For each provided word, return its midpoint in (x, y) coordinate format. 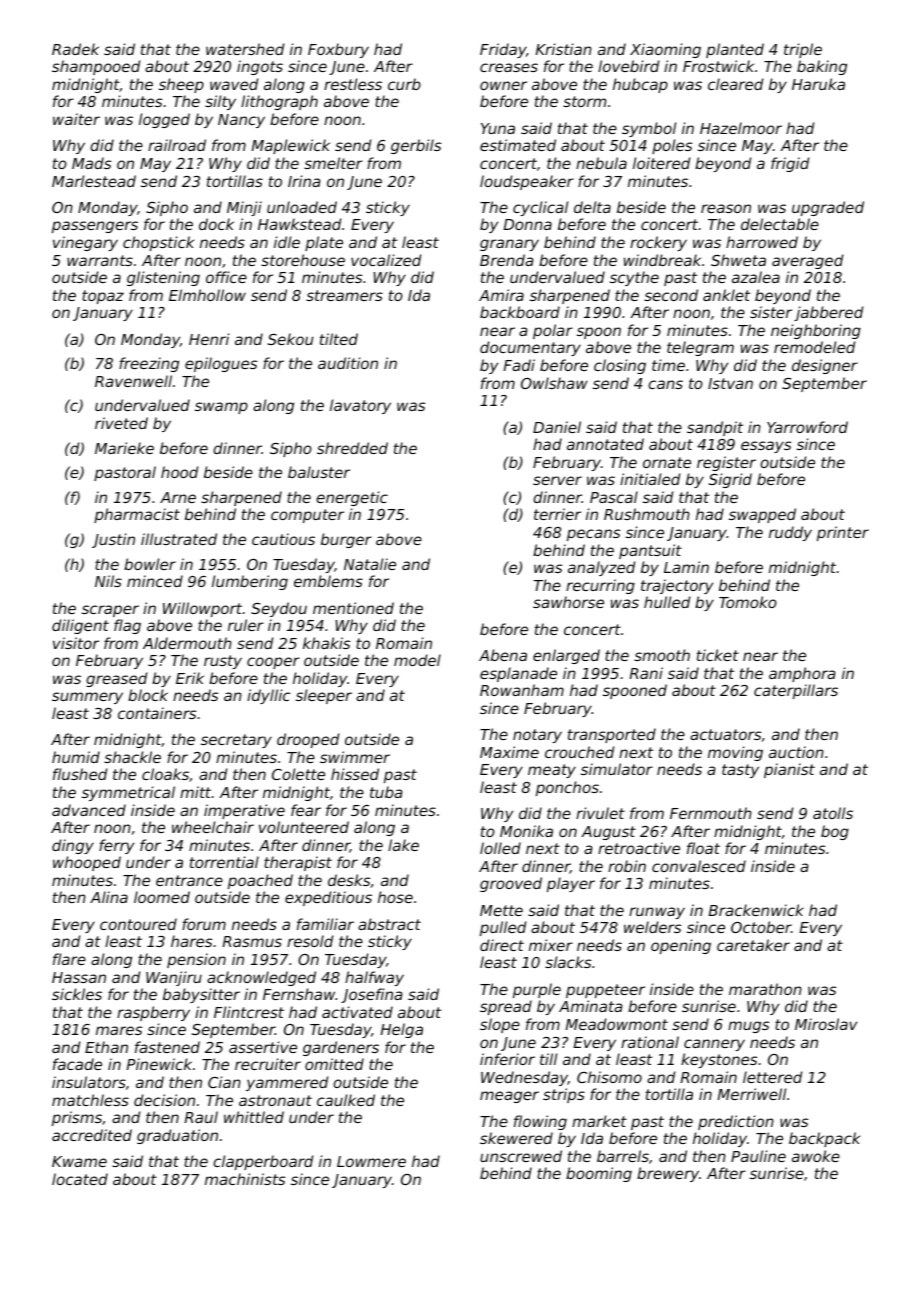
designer (825, 366)
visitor (76, 643)
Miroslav (826, 1024)
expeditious (328, 898)
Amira (501, 295)
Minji (244, 208)
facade (77, 1064)
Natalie (370, 564)
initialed (650, 479)
